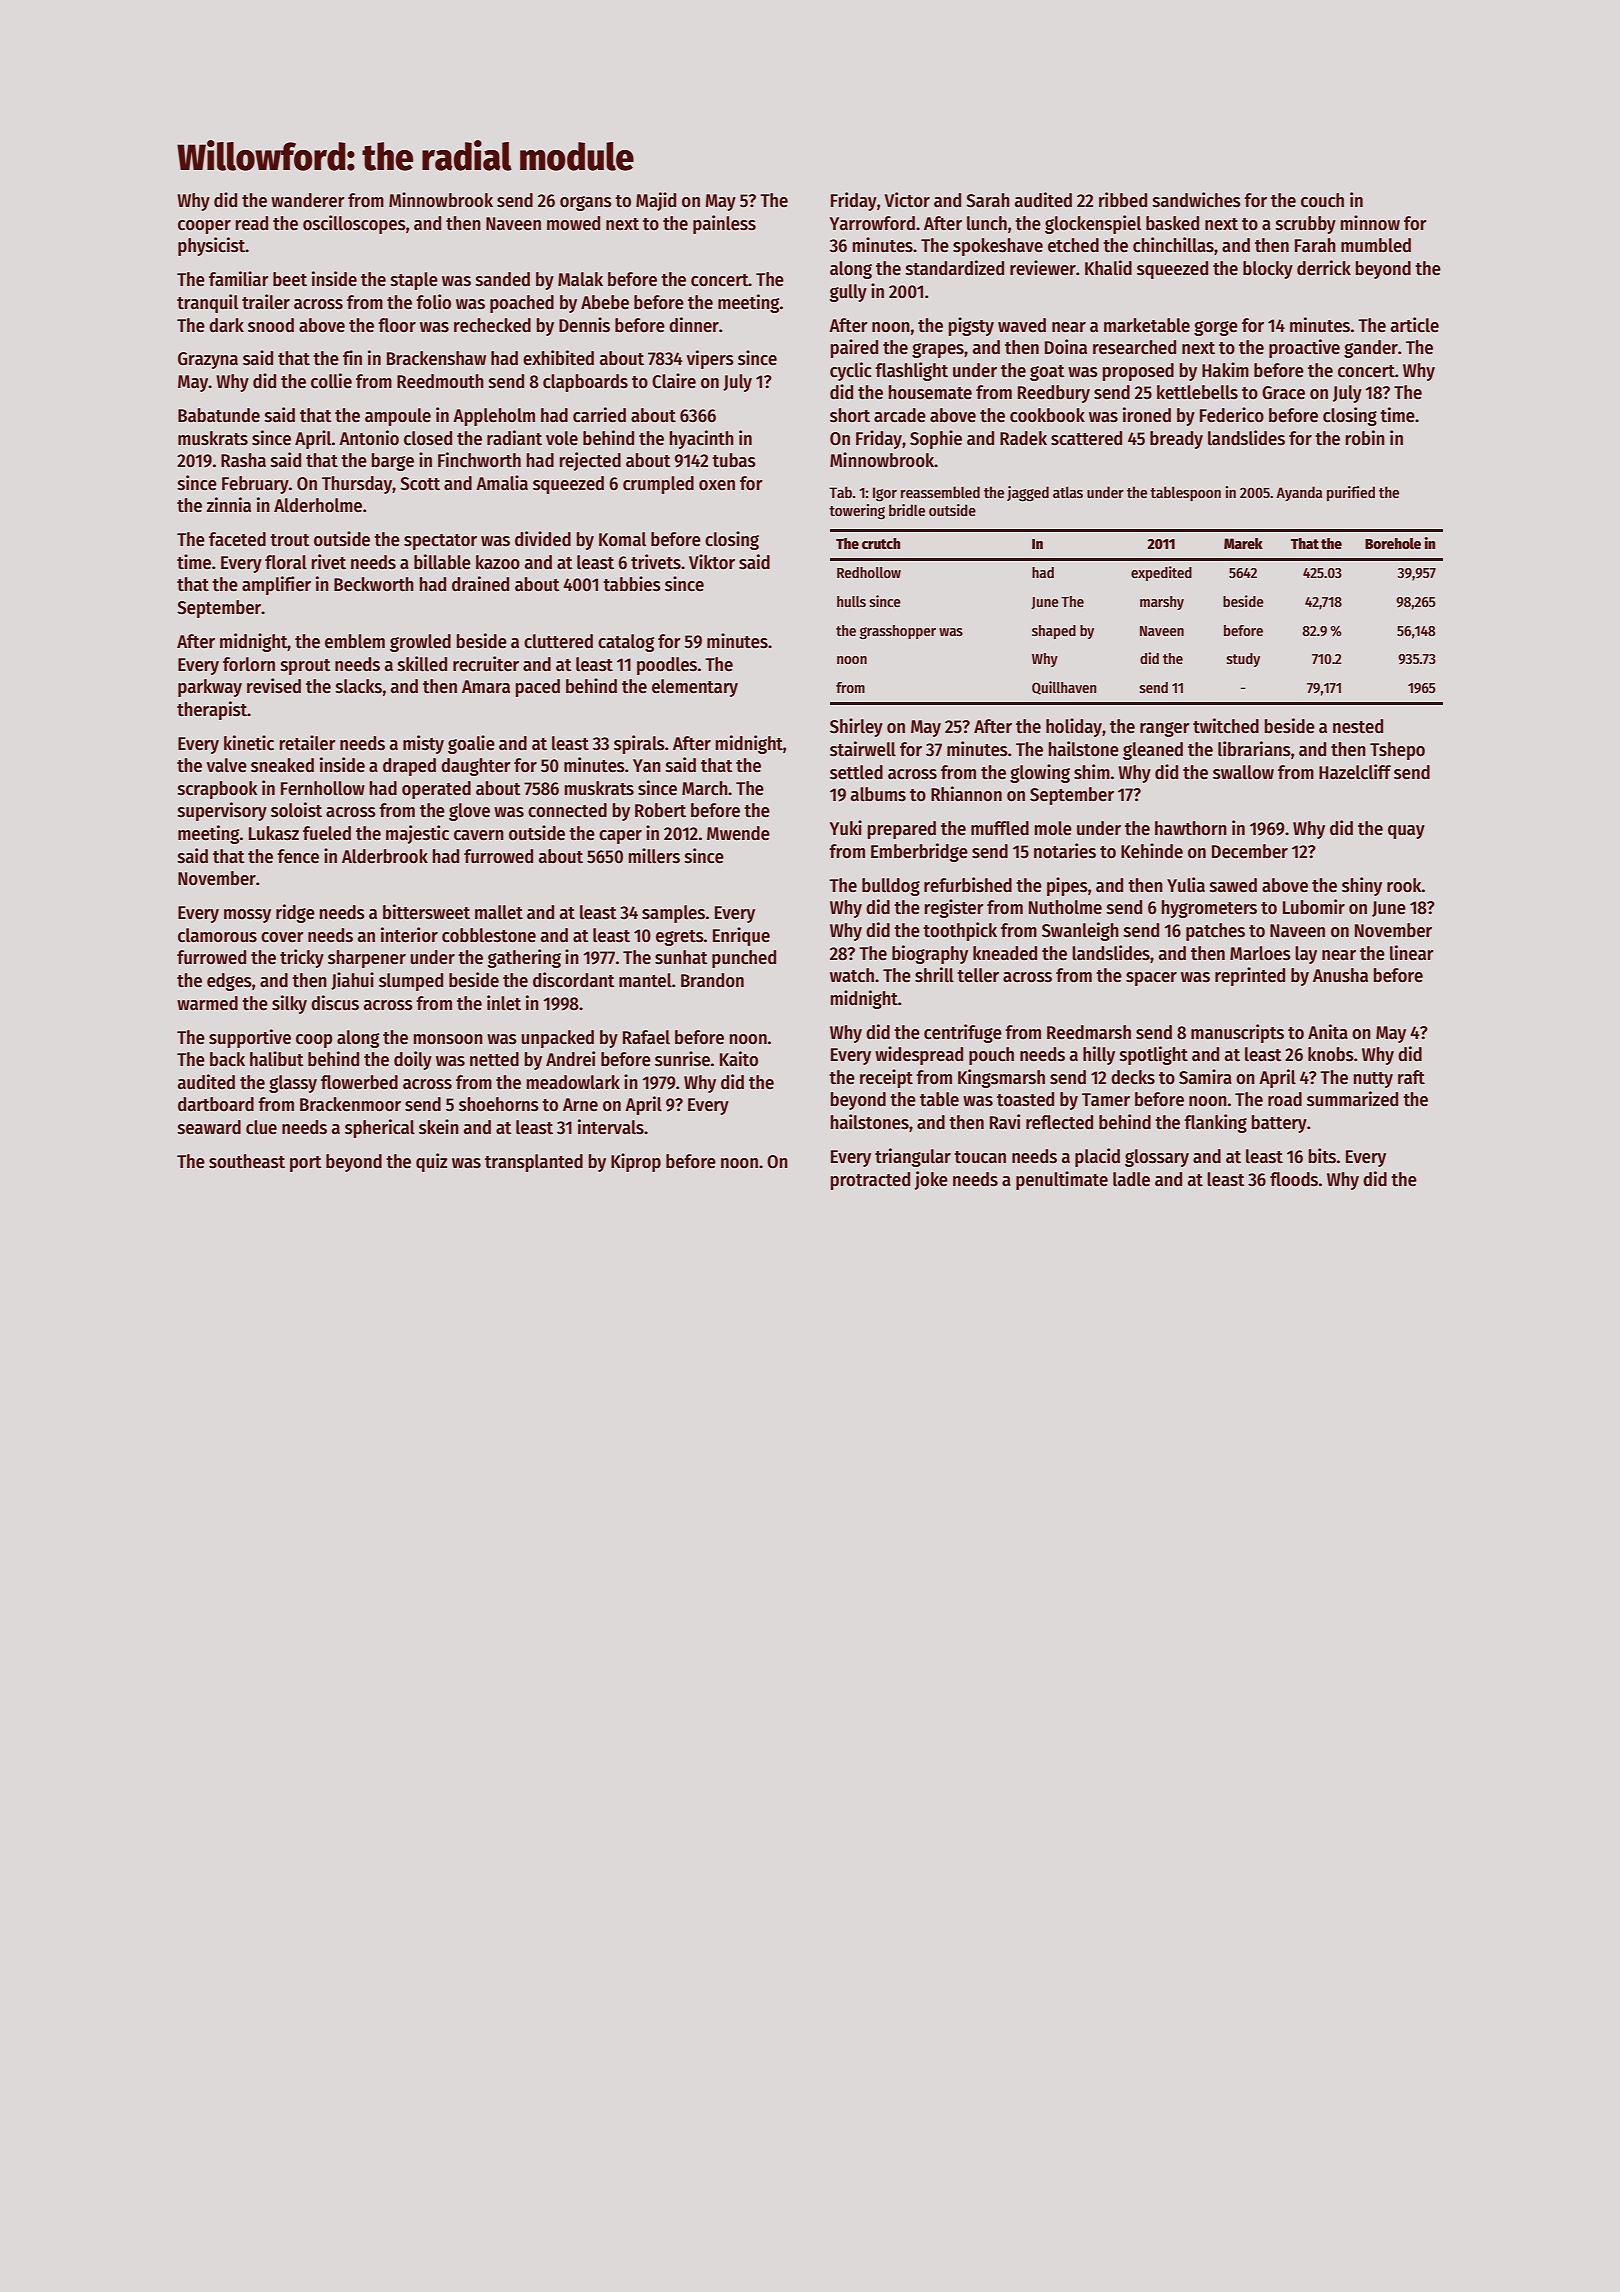 Image resolution: width=1620 pixels, height=2292 pixels. Describe the element at coordinates (302, 958) in the image. I see `tricky` at that location.
